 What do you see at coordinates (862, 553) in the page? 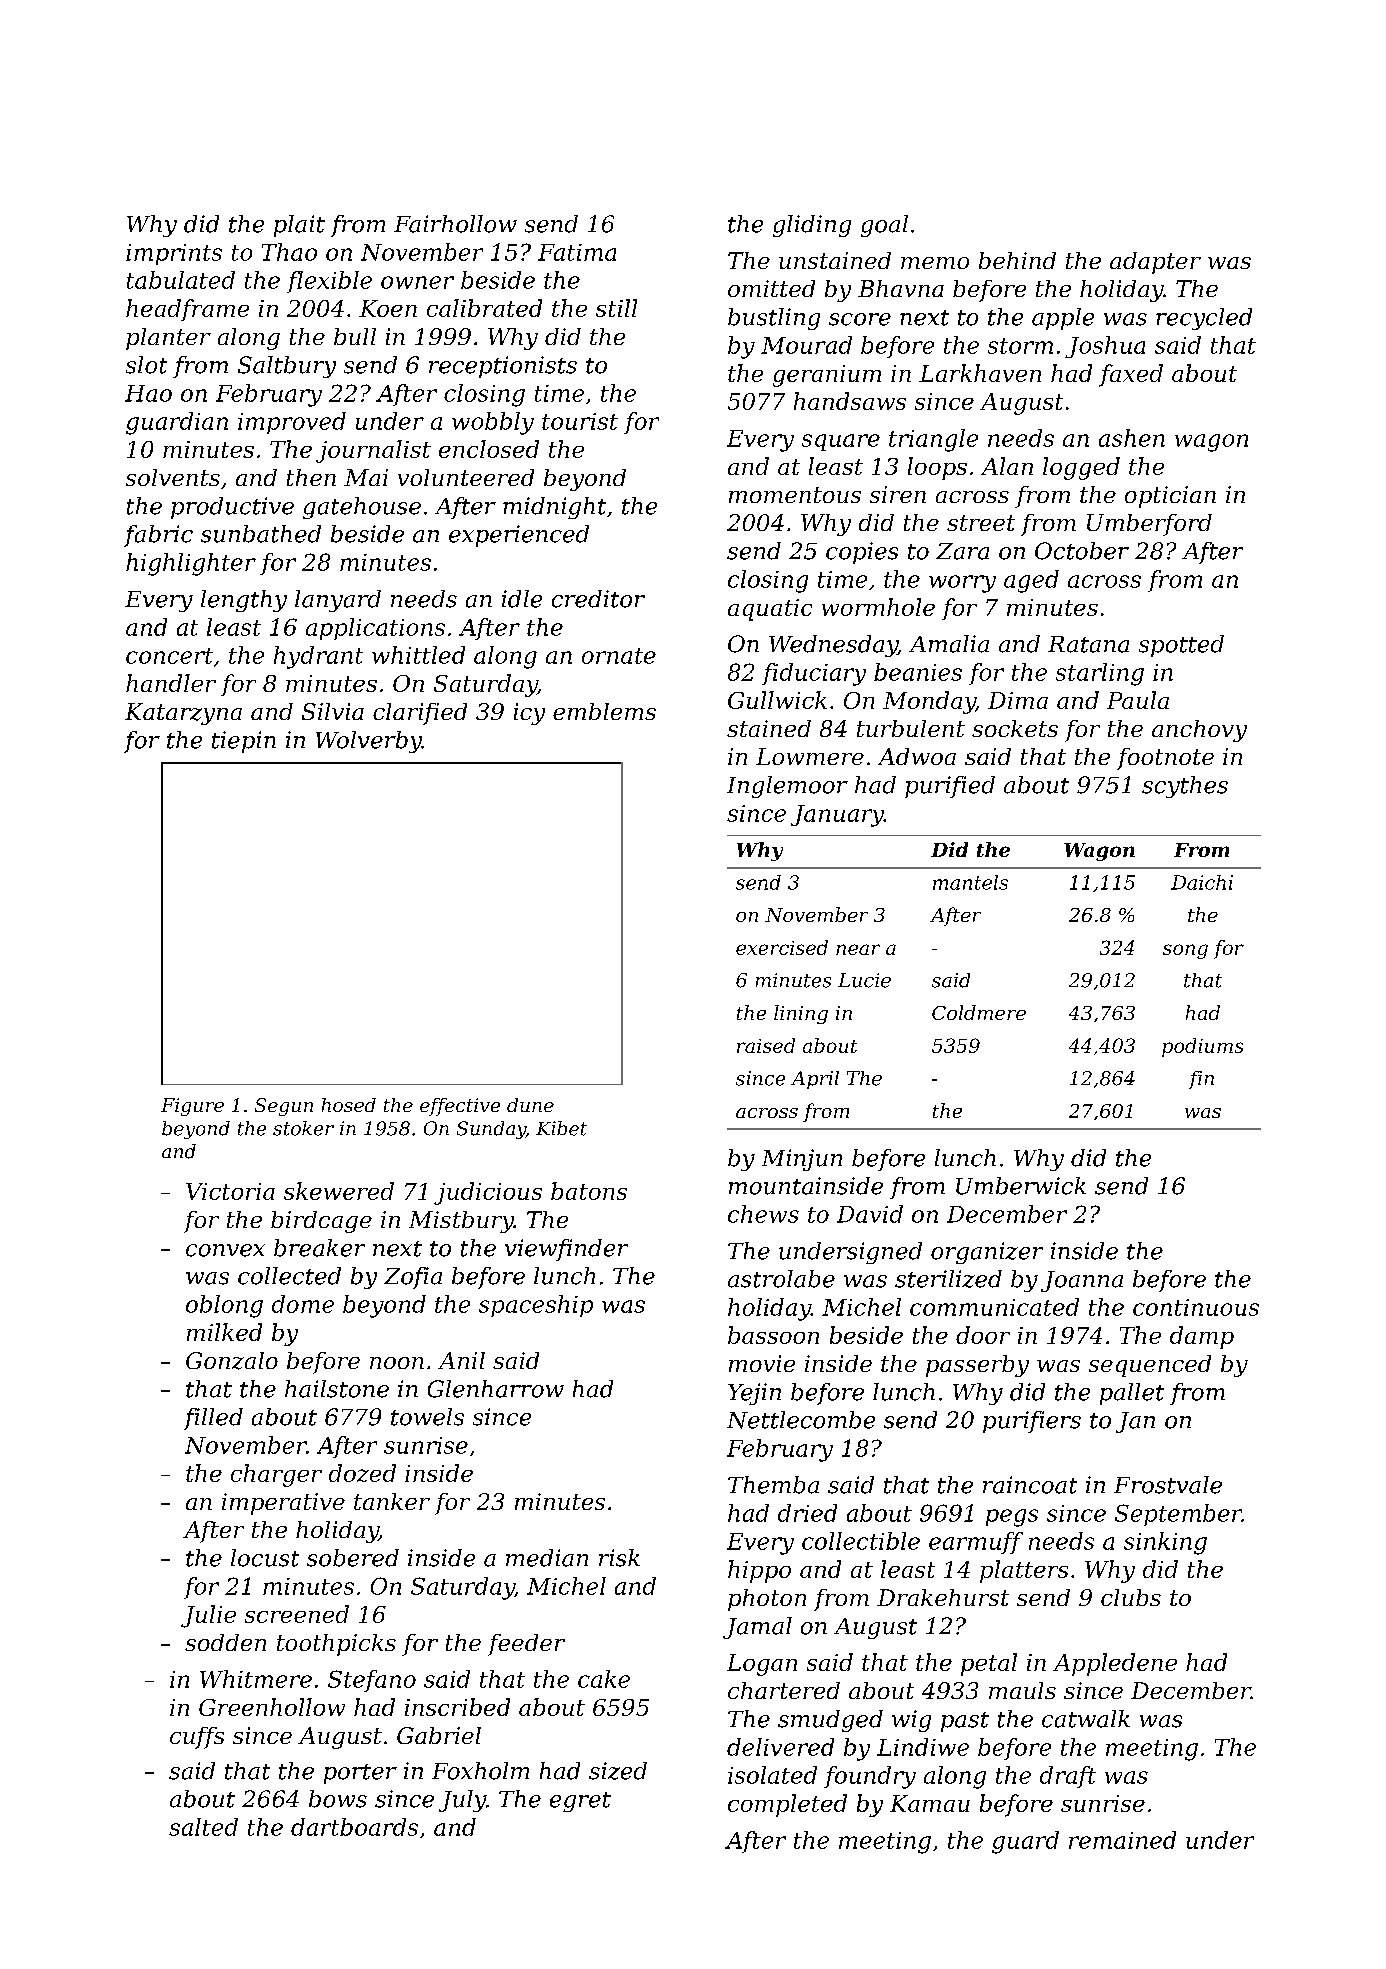
I see `copies` at bounding box center [862, 553].
